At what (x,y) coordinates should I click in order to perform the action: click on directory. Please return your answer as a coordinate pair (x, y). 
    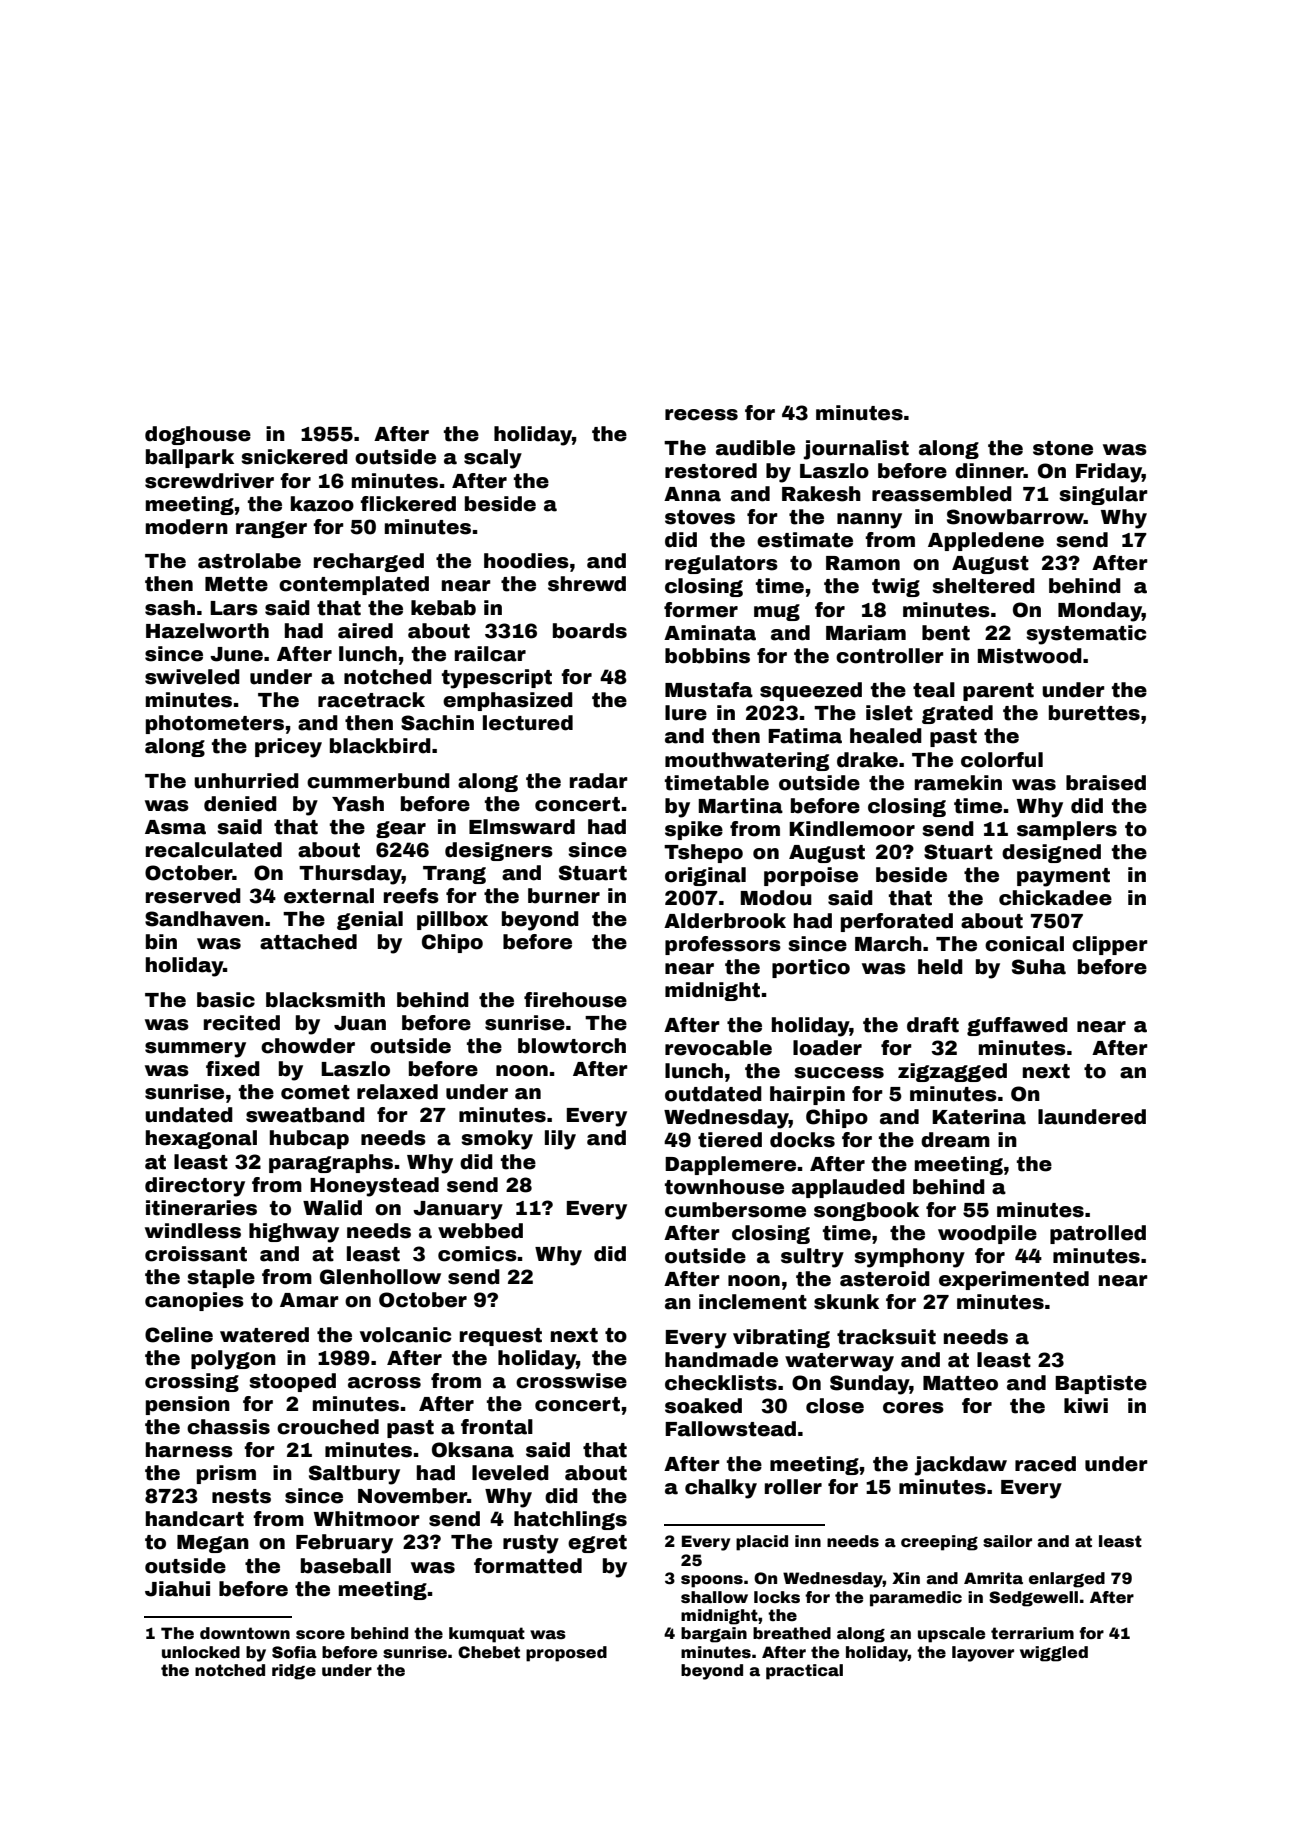
    Looking at the image, I should click on (195, 1187).
